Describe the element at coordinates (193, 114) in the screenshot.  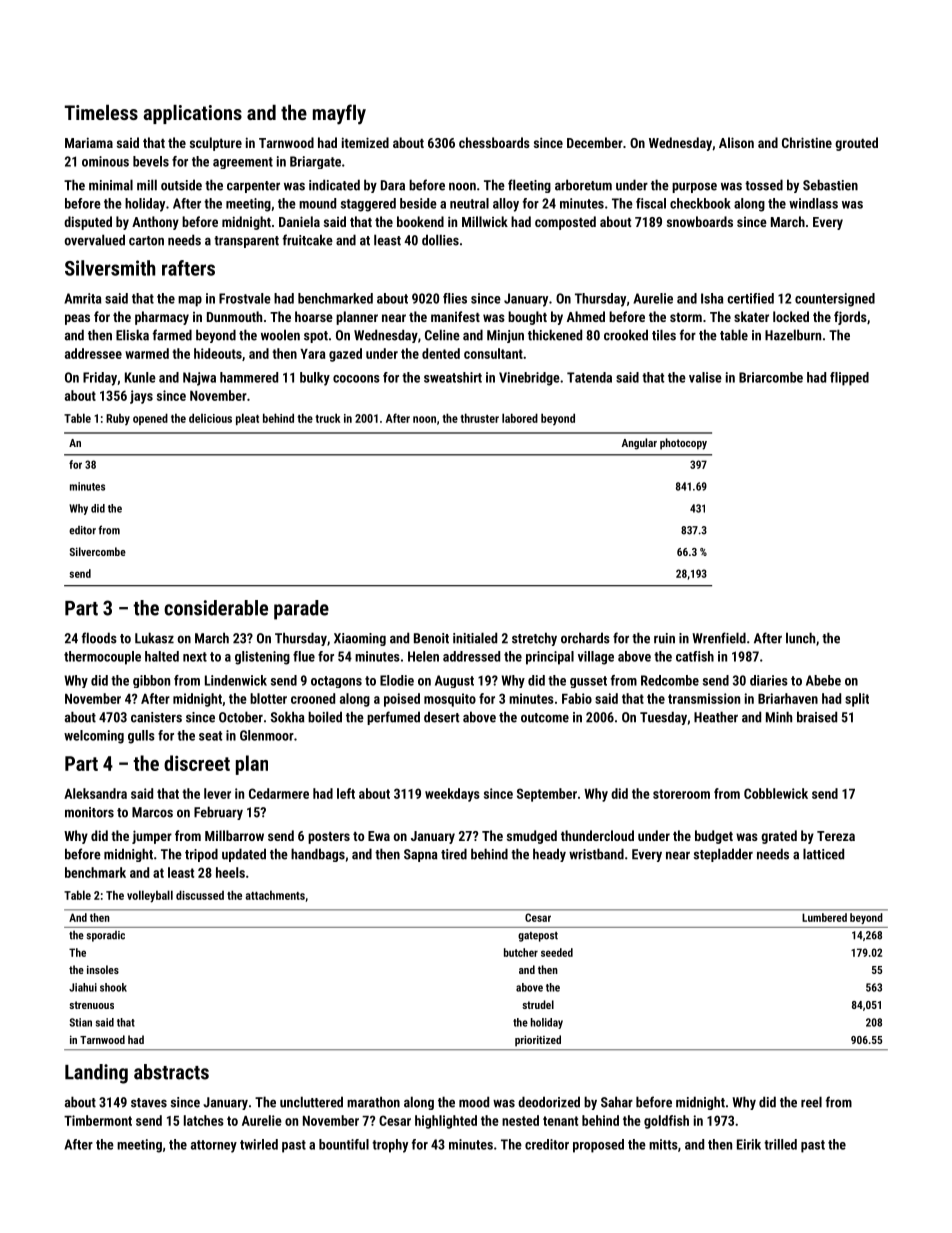
I see `applications` at that location.
